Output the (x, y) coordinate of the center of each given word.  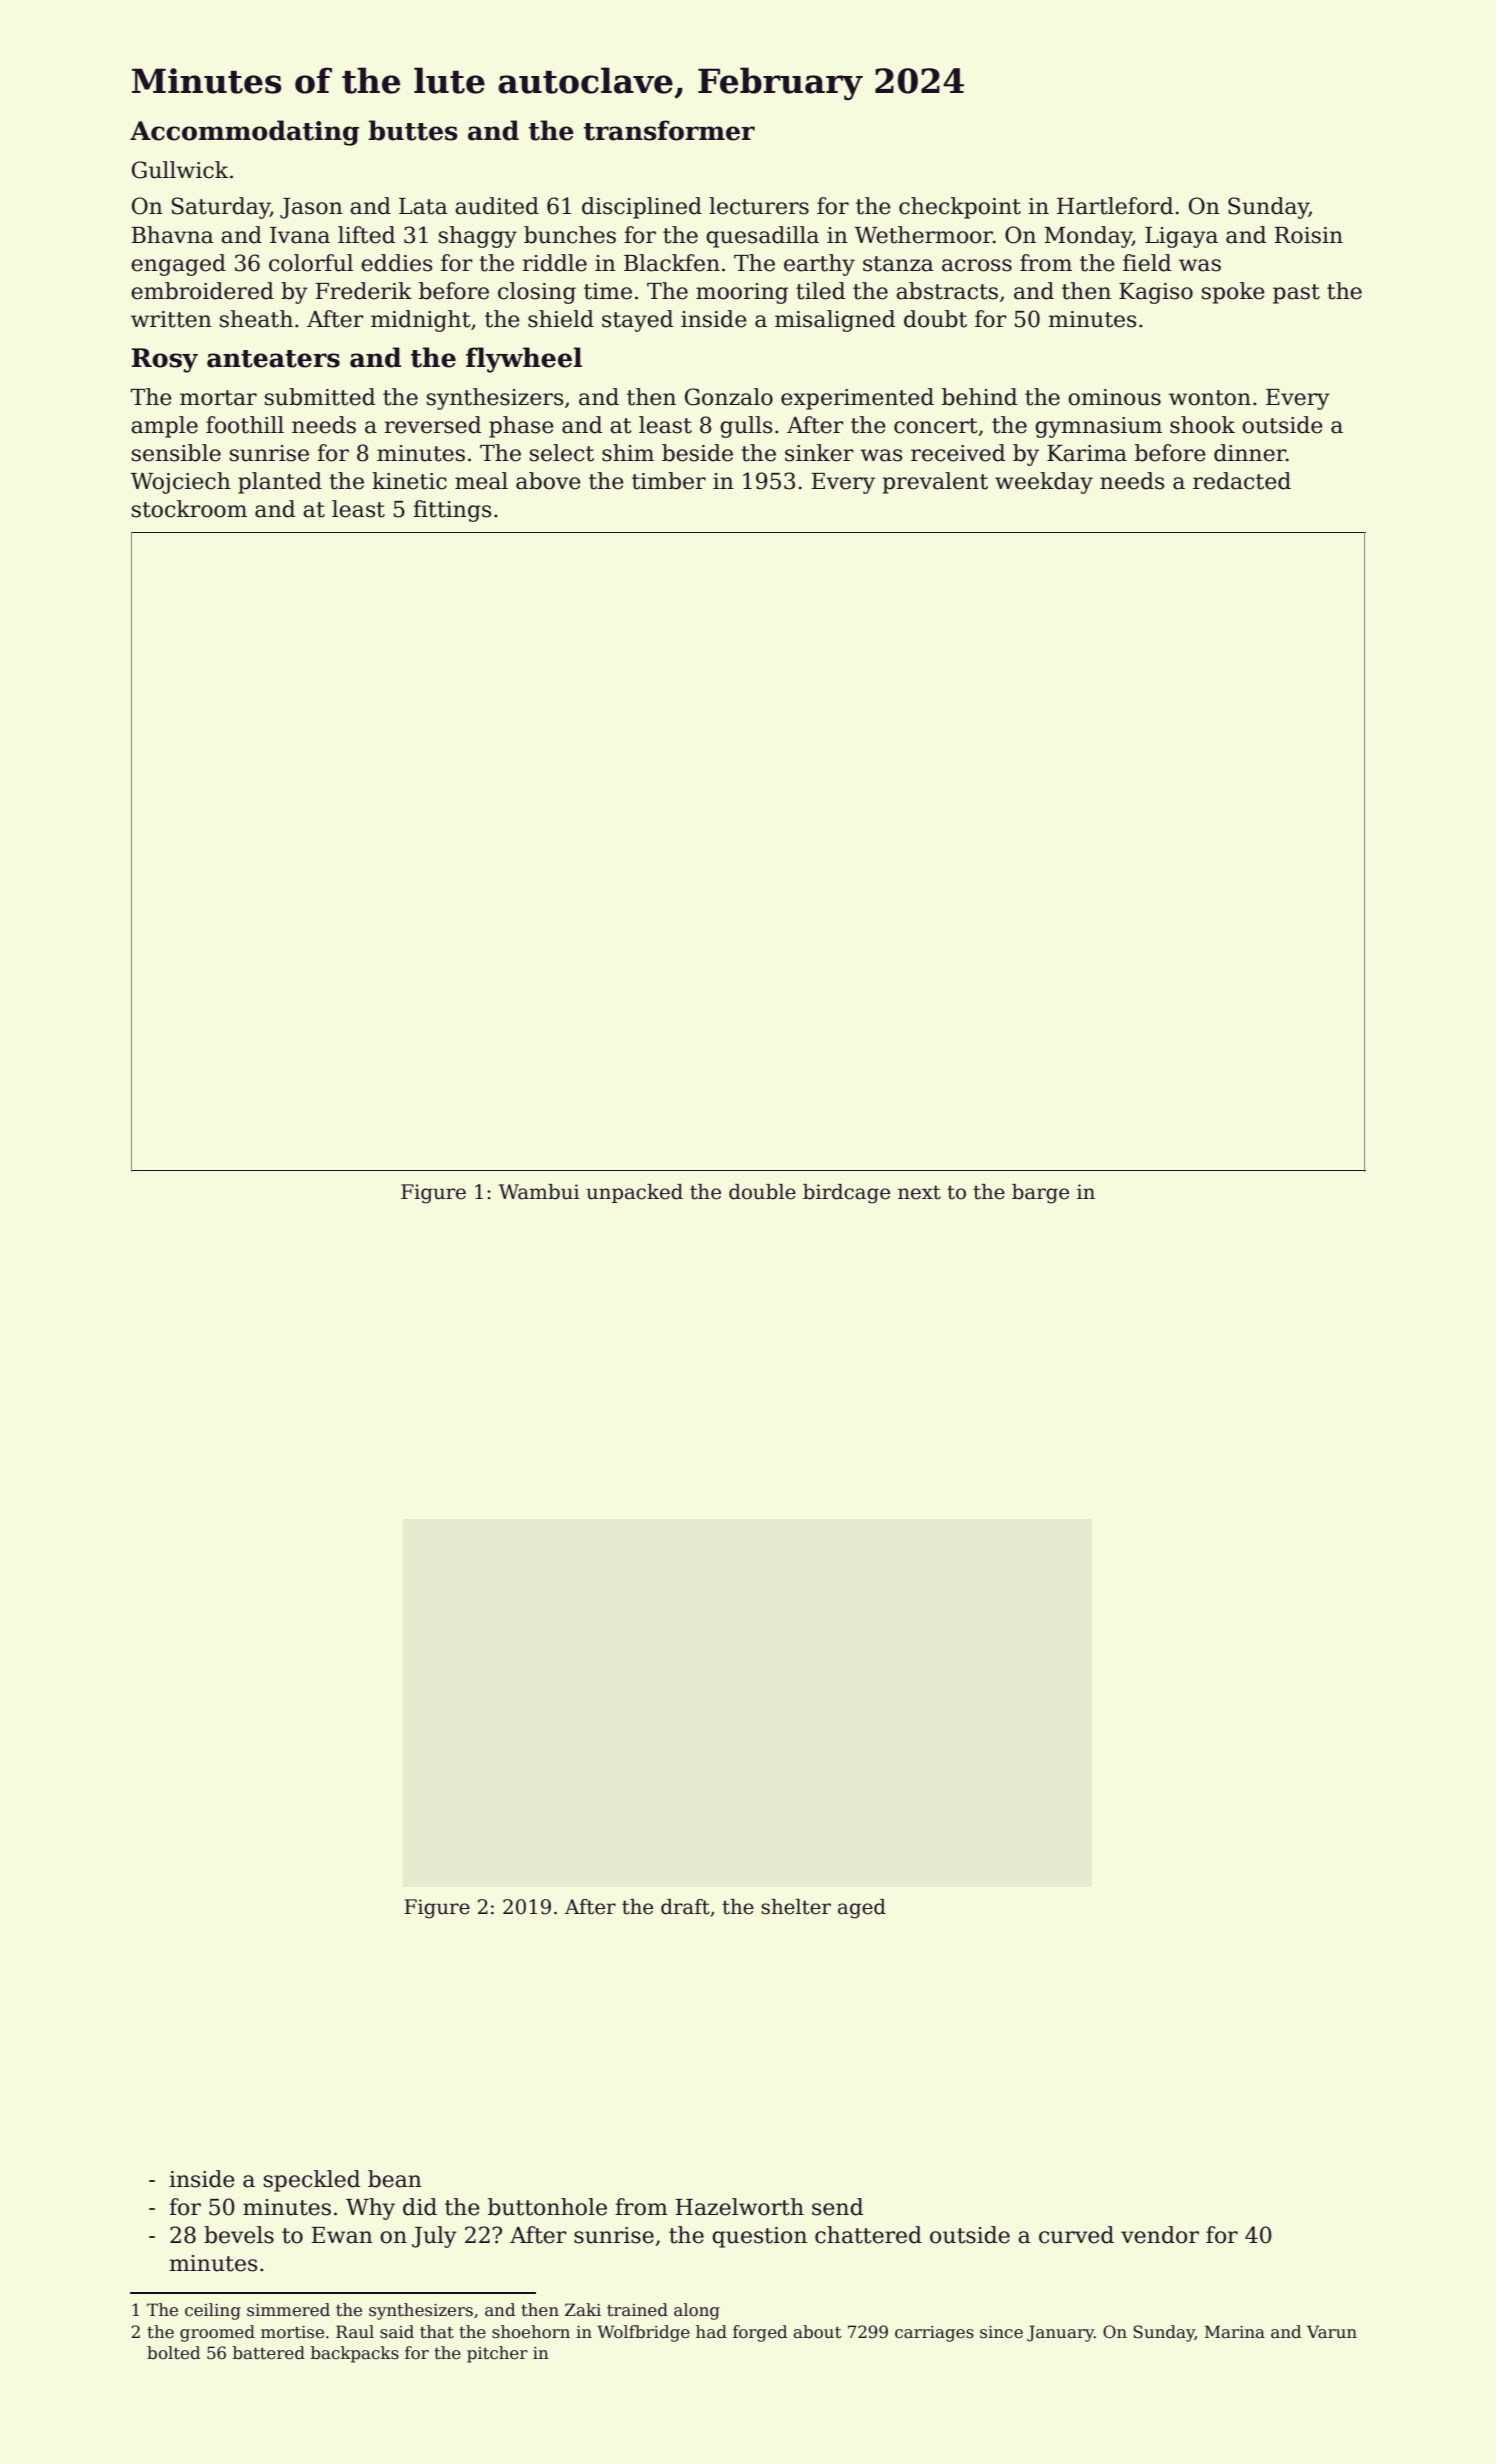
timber (669, 481)
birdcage (846, 1194)
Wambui (539, 1192)
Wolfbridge (643, 2333)
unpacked (634, 1193)
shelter (796, 1907)
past (1296, 294)
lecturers (759, 206)
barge (1040, 1194)
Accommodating (244, 133)
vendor (1160, 2235)
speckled (312, 2181)
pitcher (497, 2354)
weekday (1044, 483)
